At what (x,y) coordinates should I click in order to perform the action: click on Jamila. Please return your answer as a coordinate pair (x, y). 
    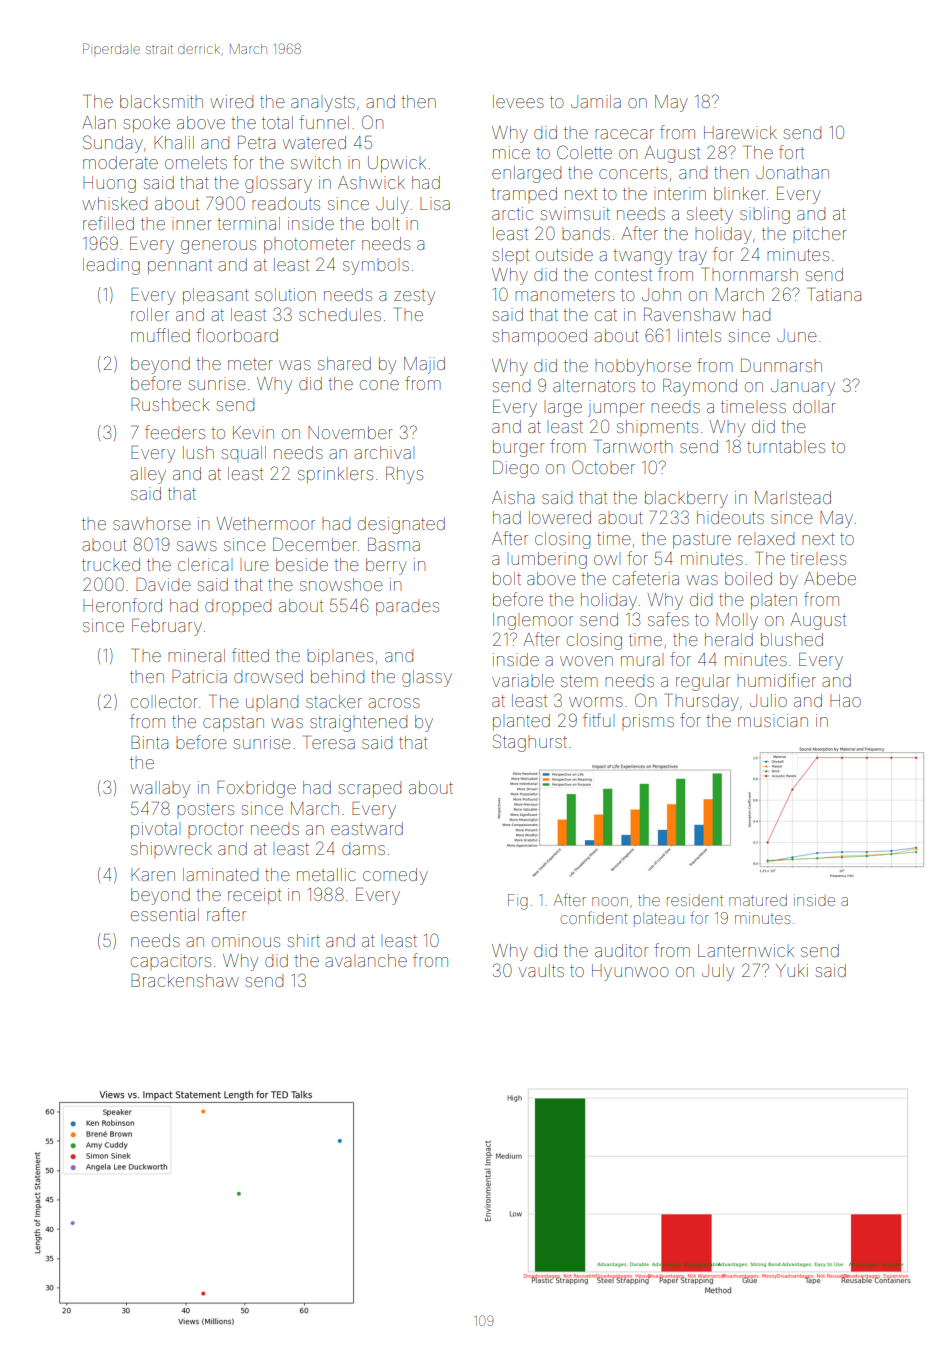
    Looking at the image, I should click on (596, 101).
